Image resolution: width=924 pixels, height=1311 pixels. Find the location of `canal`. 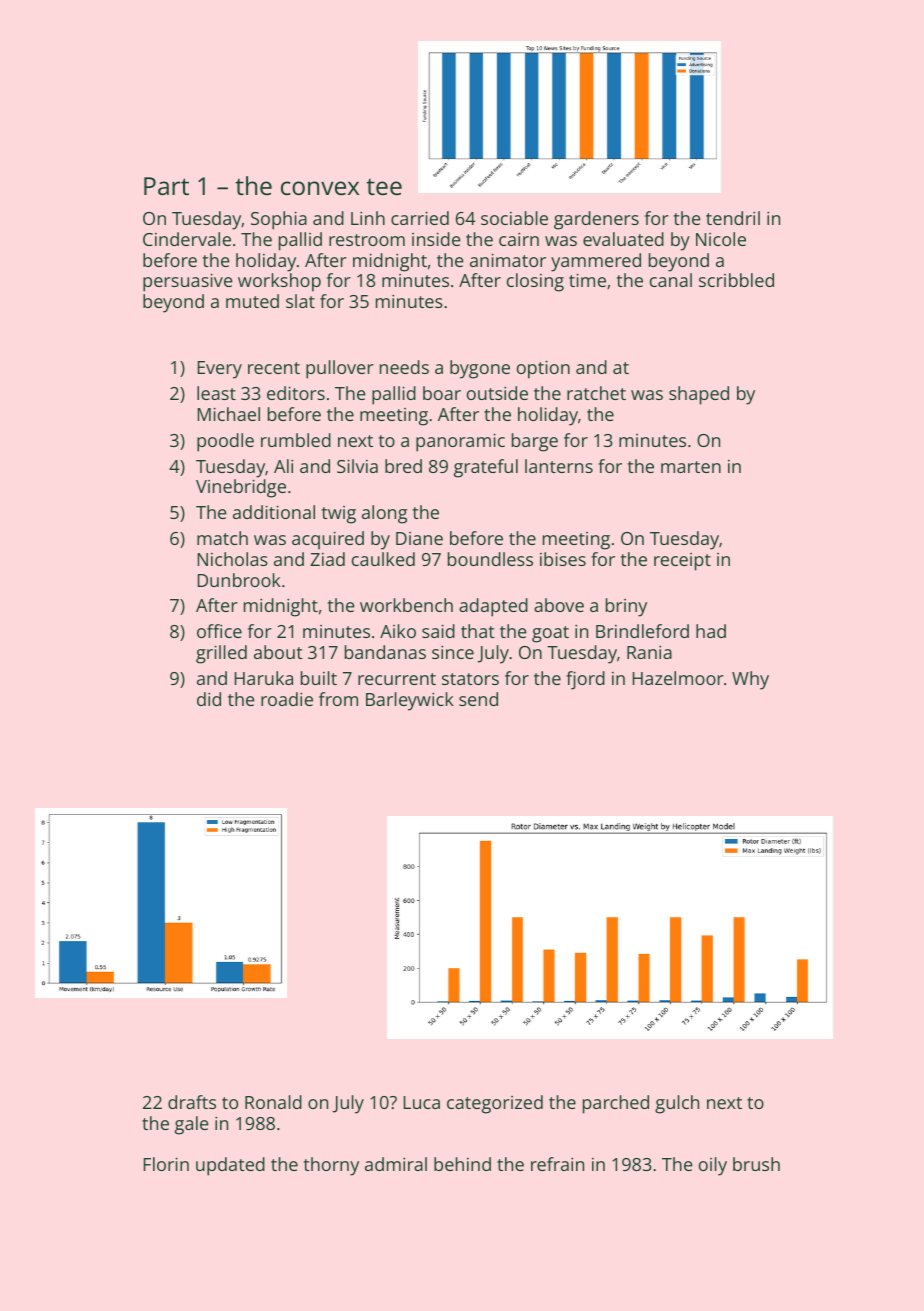

canal is located at coordinates (671, 280).
